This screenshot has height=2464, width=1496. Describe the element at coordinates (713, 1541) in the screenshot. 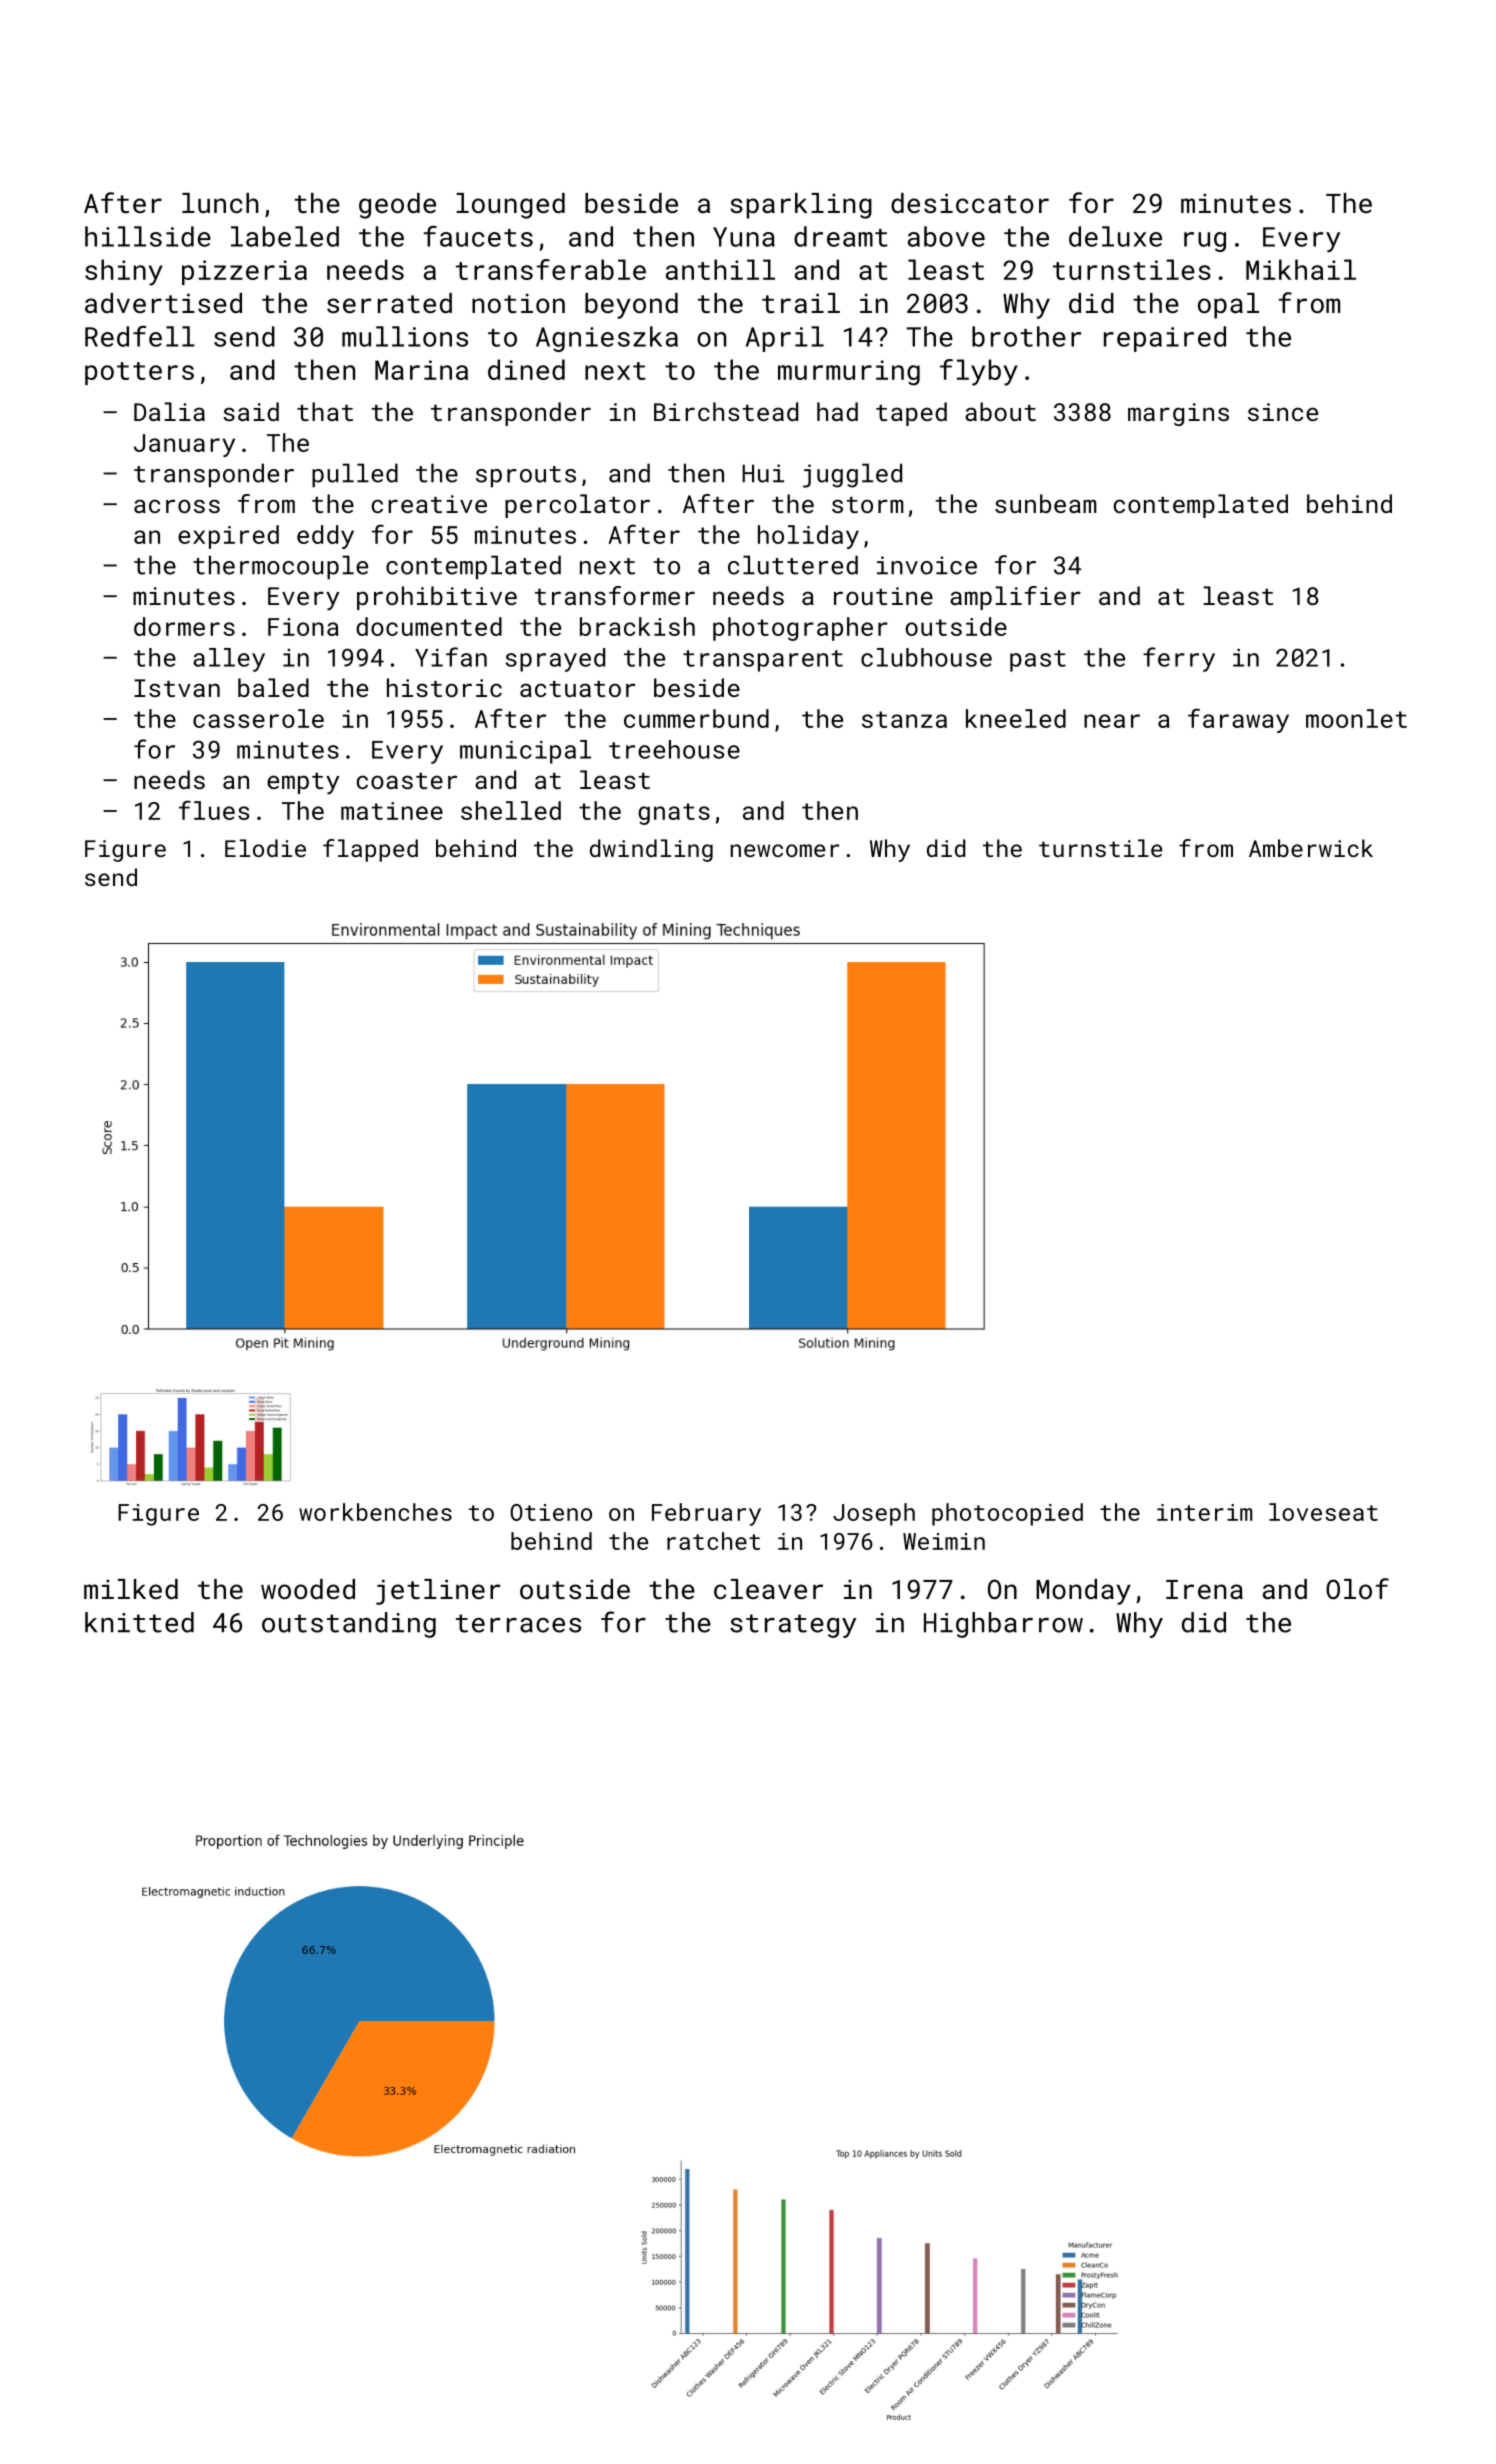

I see `ratchet` at that location.
